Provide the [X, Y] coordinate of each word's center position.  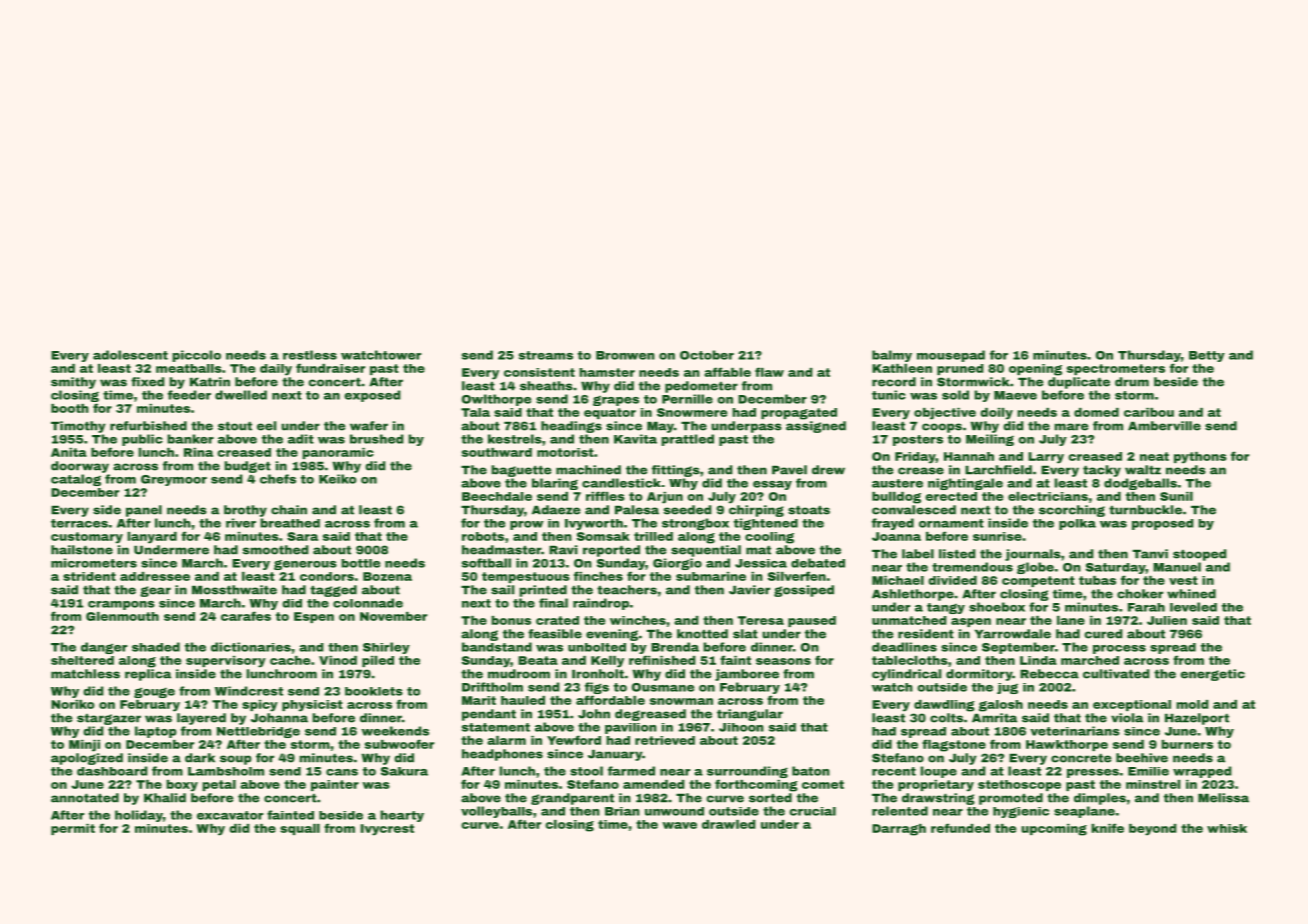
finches [598, 576]
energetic [1213, 675]
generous [305, 565]
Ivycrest [387, 830]
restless [310, 355]
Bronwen [625, 355]
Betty [1207, 356]
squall [300, 829]
